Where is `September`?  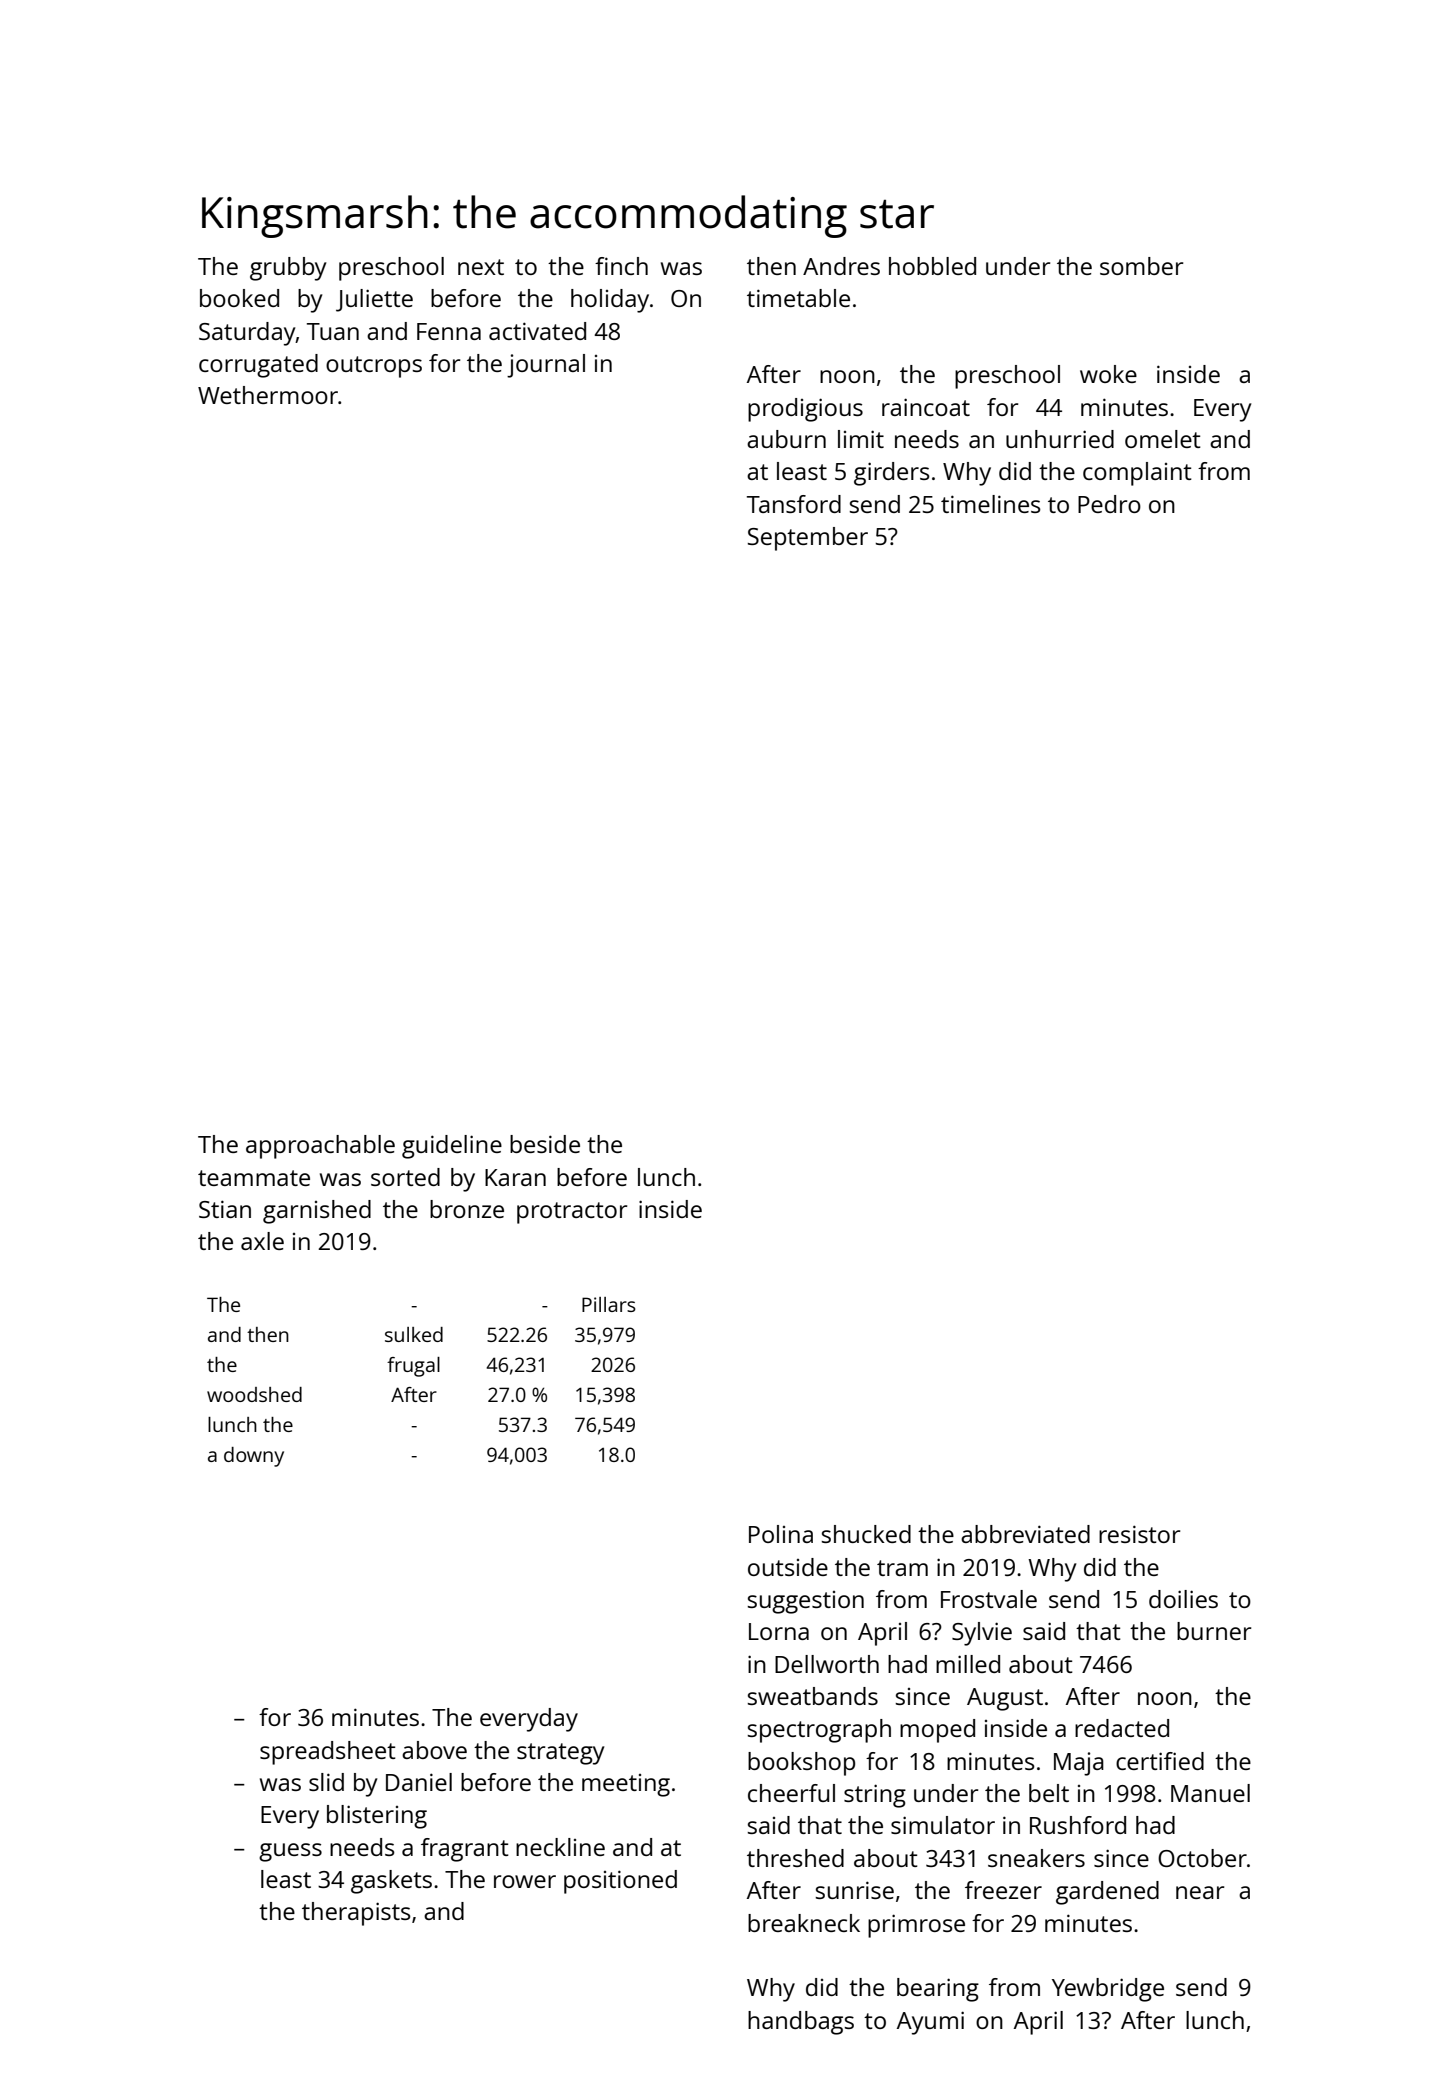
September is located at coordinates (808, 539).
